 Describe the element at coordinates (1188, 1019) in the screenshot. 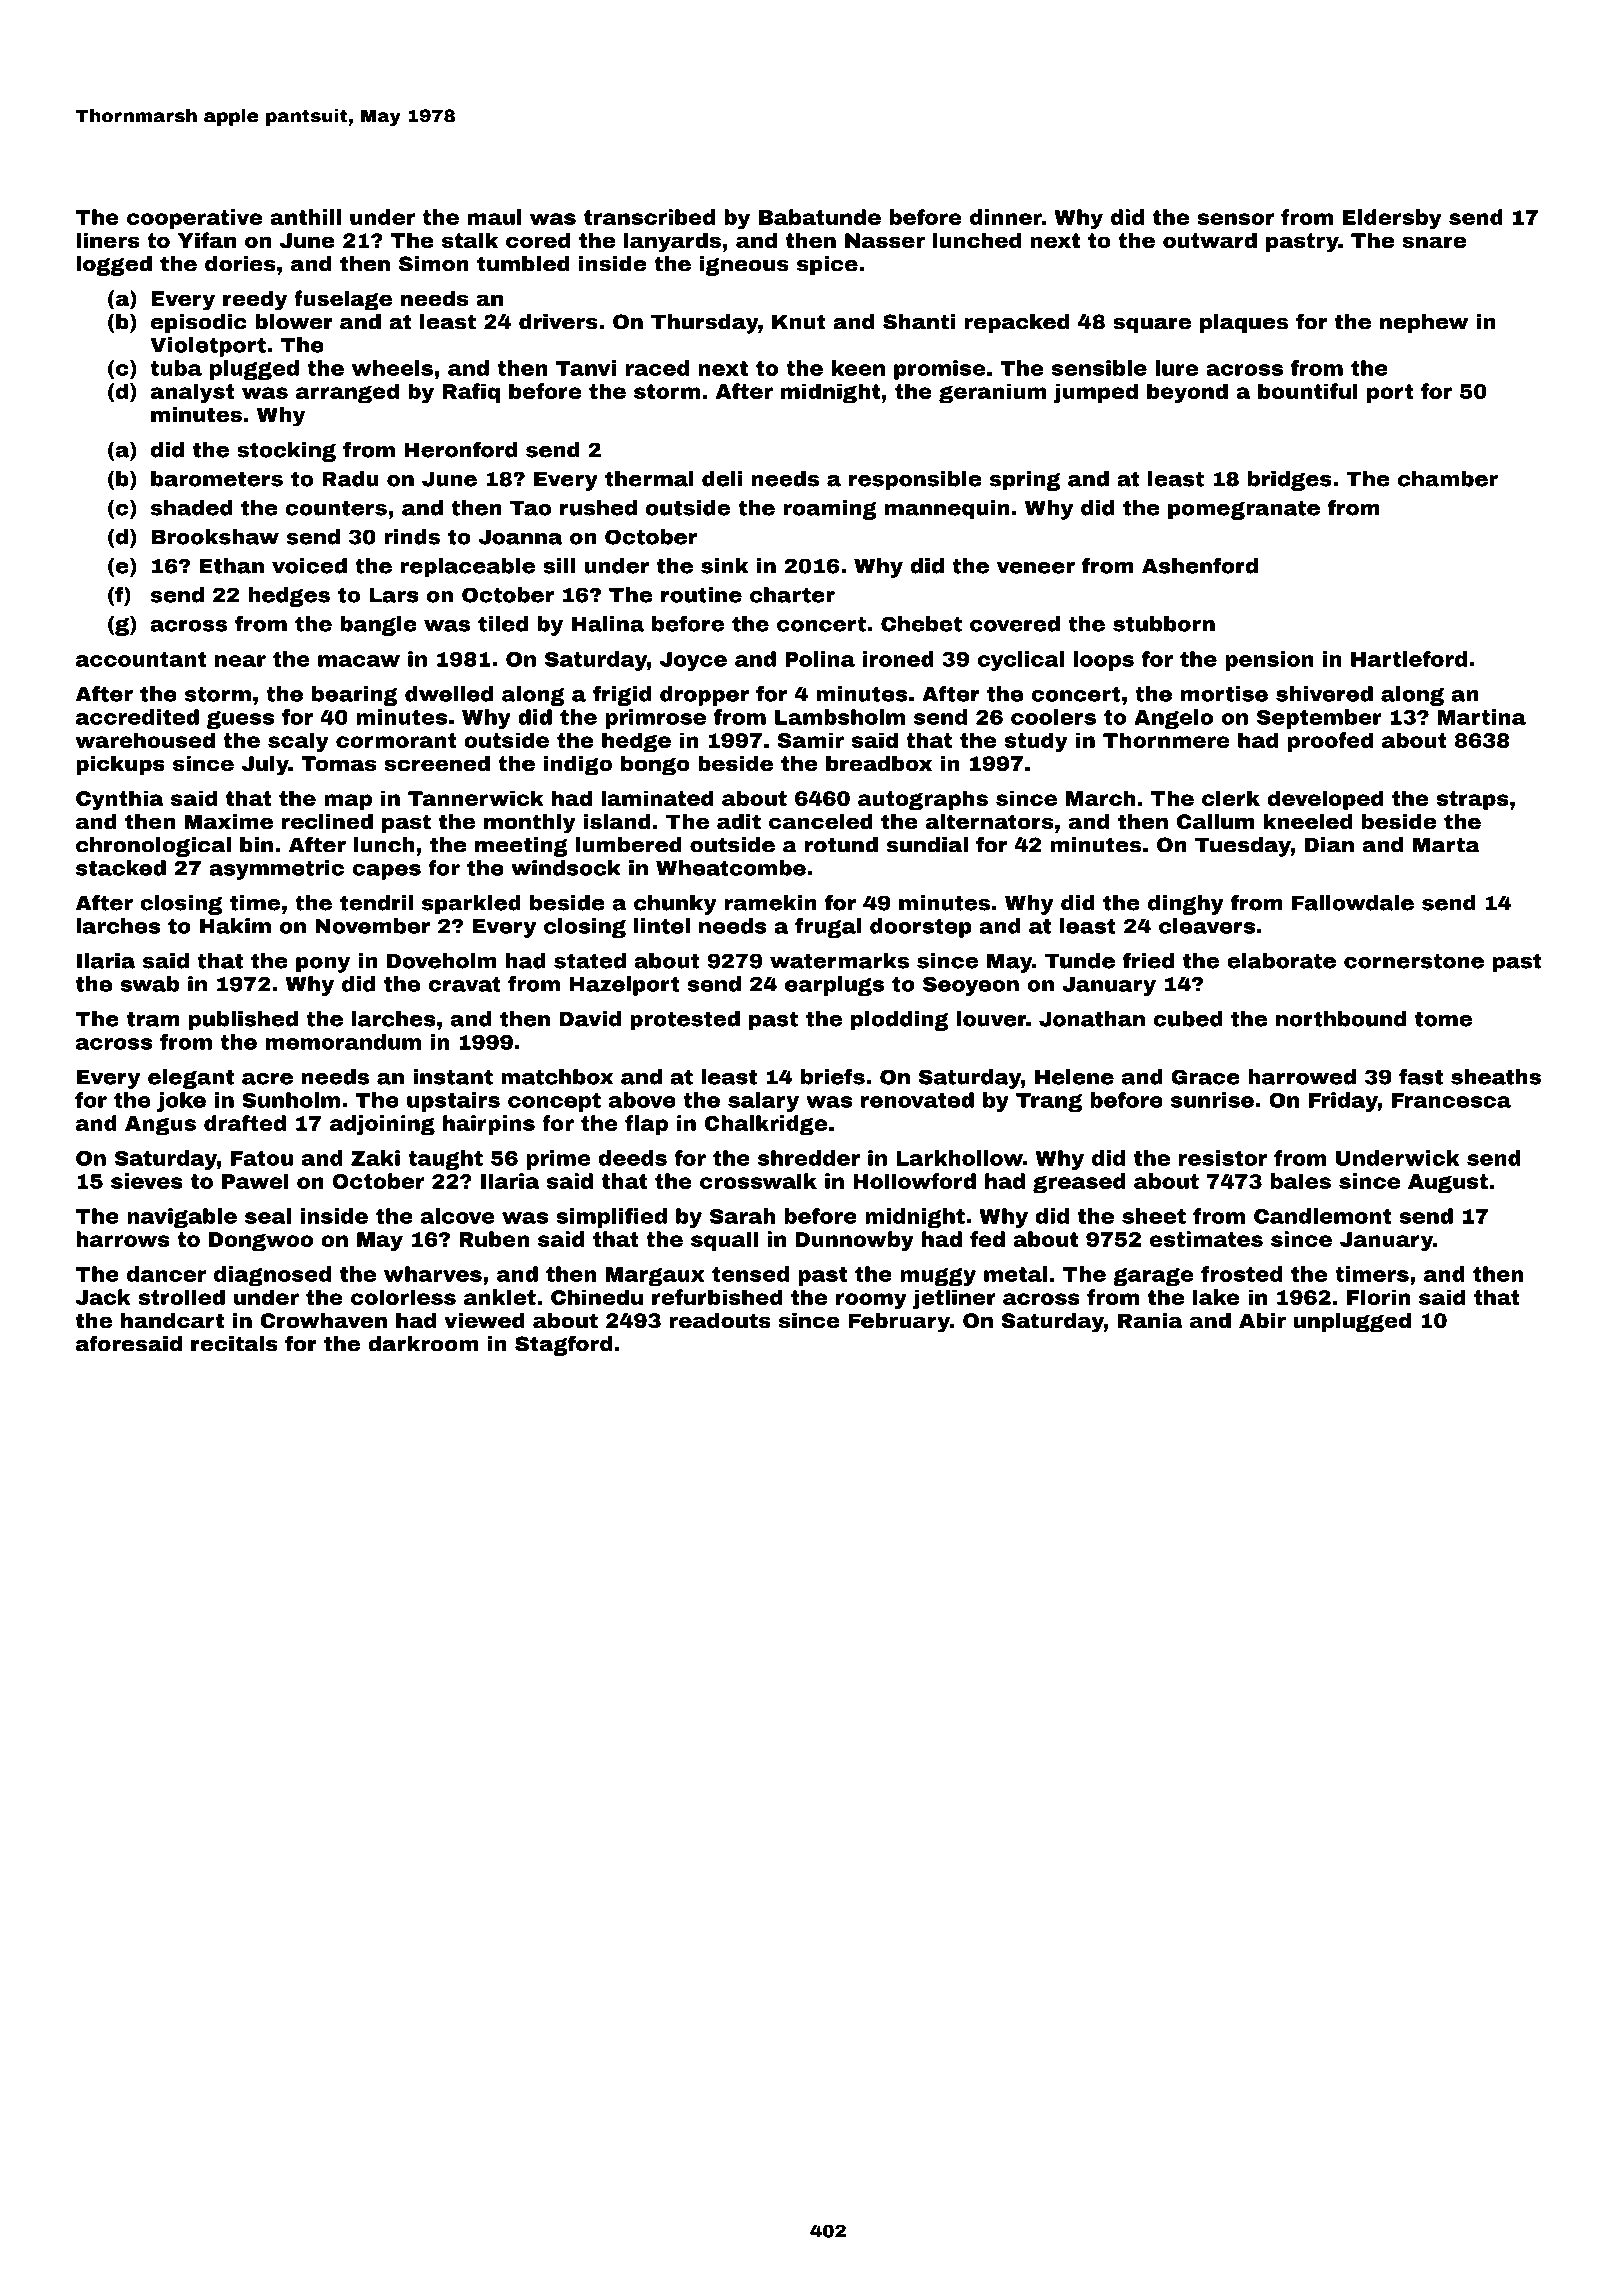

I see `cubed` at that location.
